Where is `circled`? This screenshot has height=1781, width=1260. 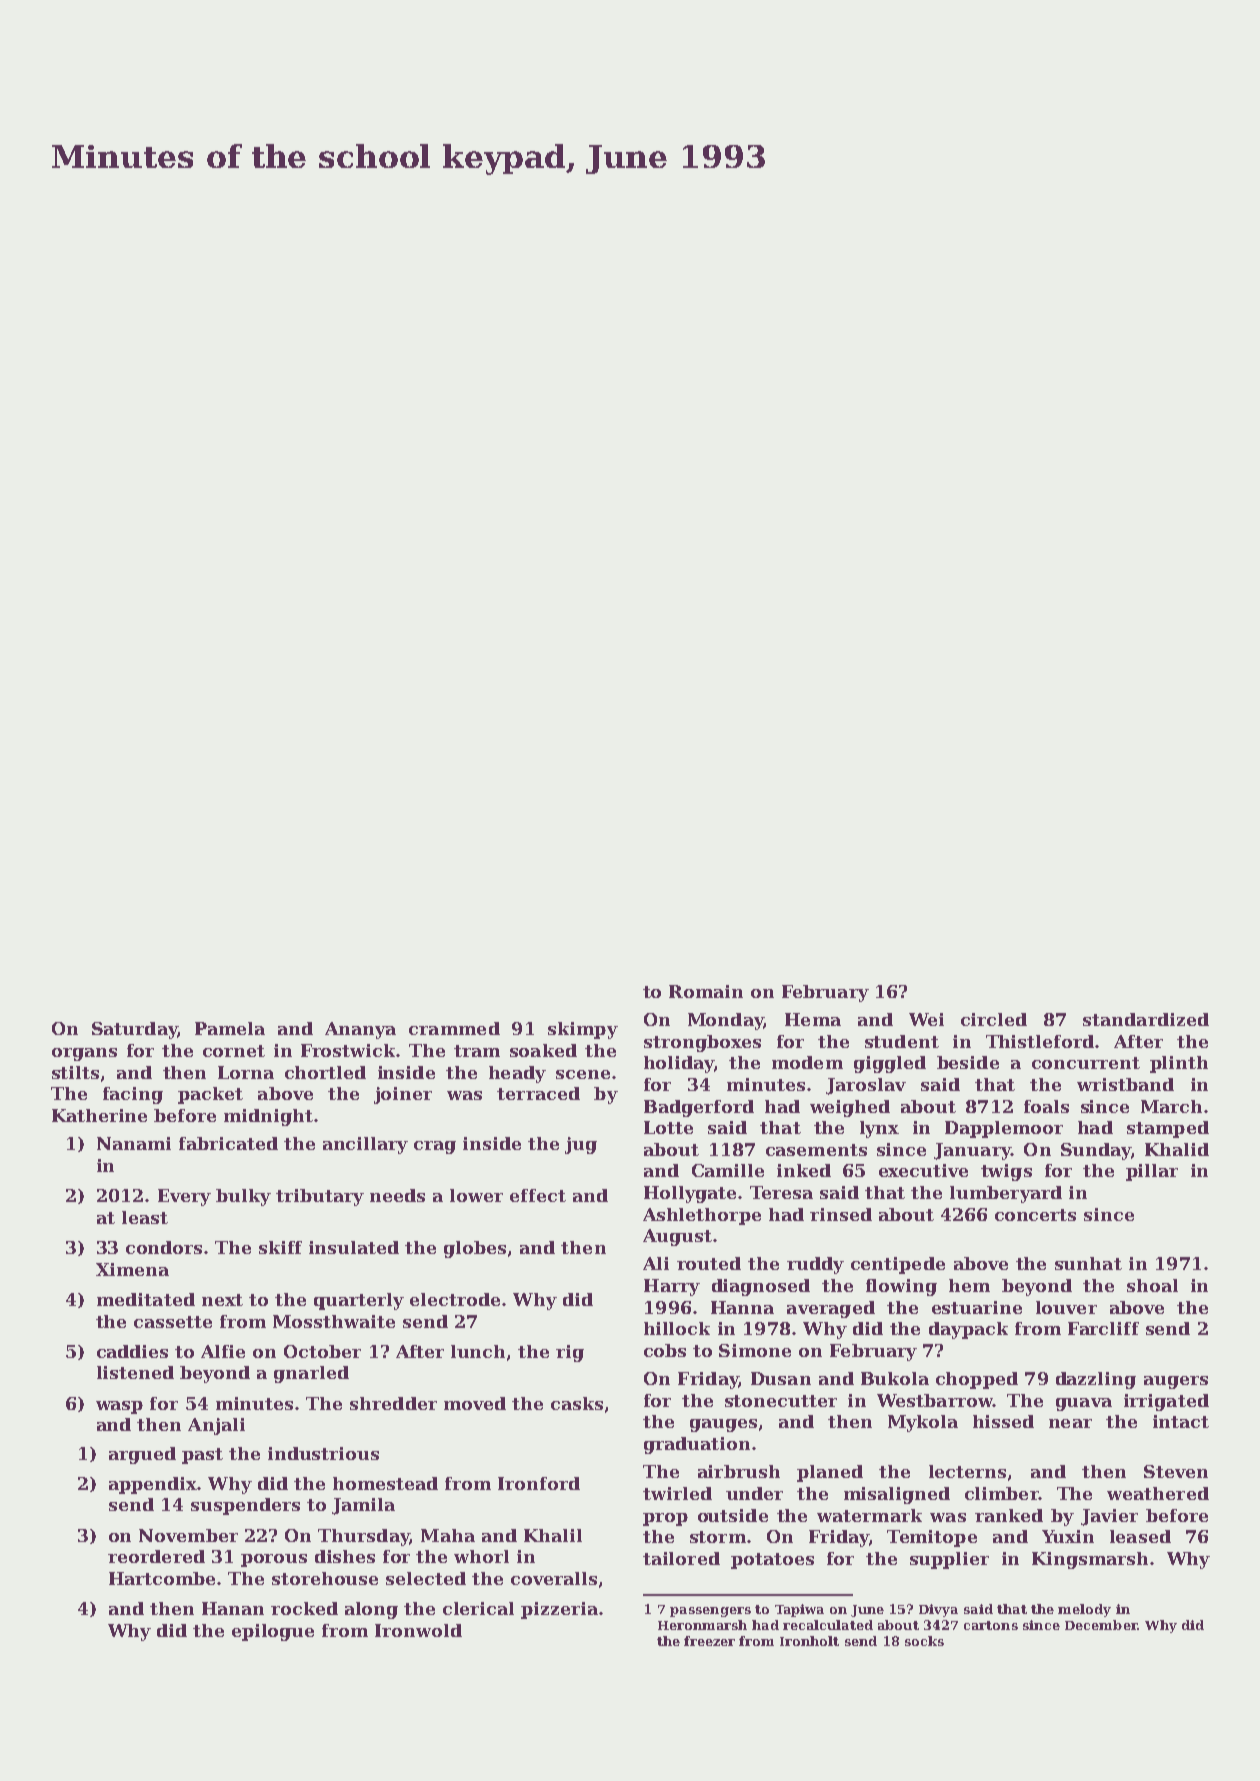 circled is located at coordinates (994, 1019).
